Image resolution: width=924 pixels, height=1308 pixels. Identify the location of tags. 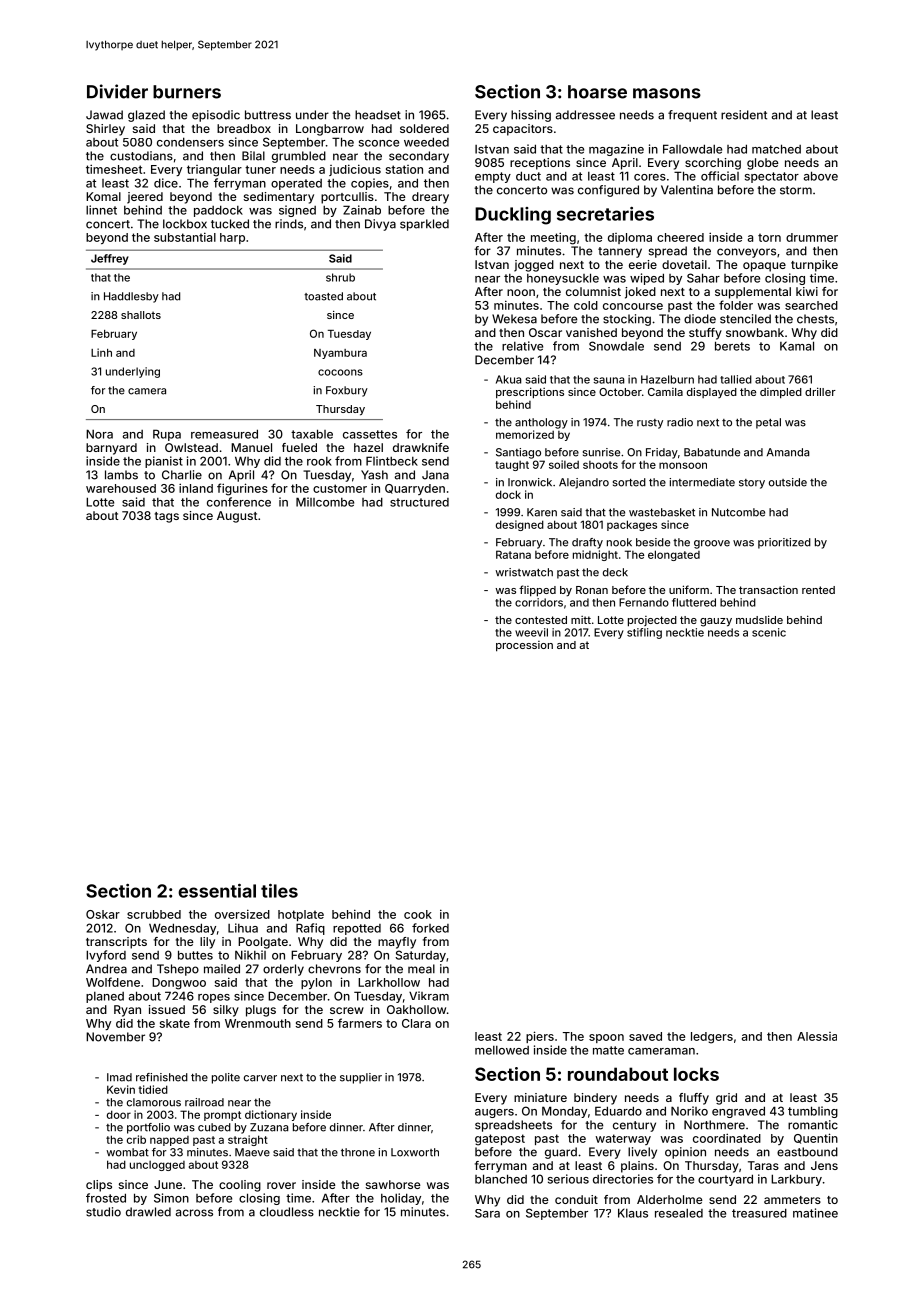
(167, 517).
